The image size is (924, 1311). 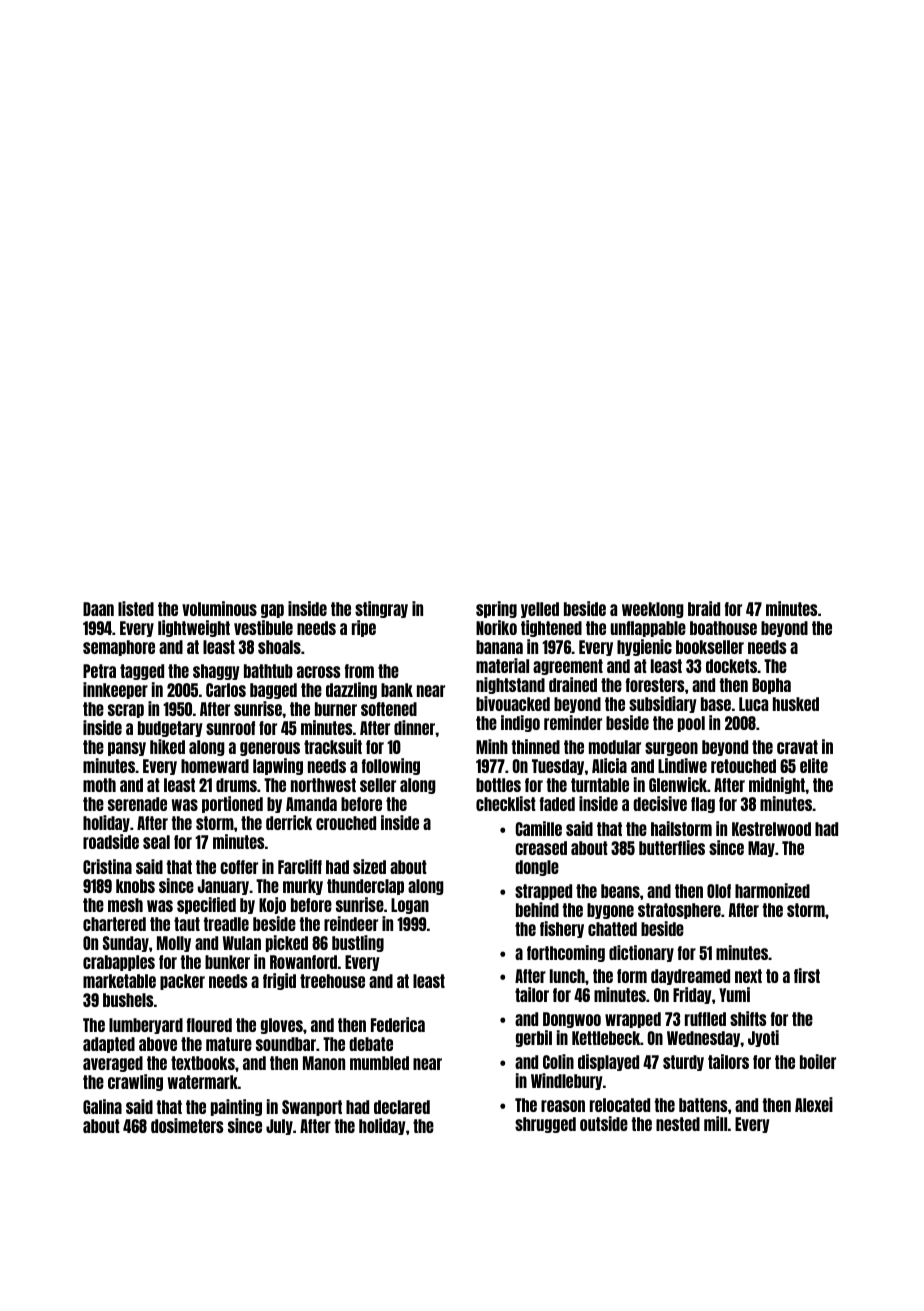 What do you see at coordinates (263, 627) in the screenshot?
I see `vestibule` at bounding box center [263, 627].
